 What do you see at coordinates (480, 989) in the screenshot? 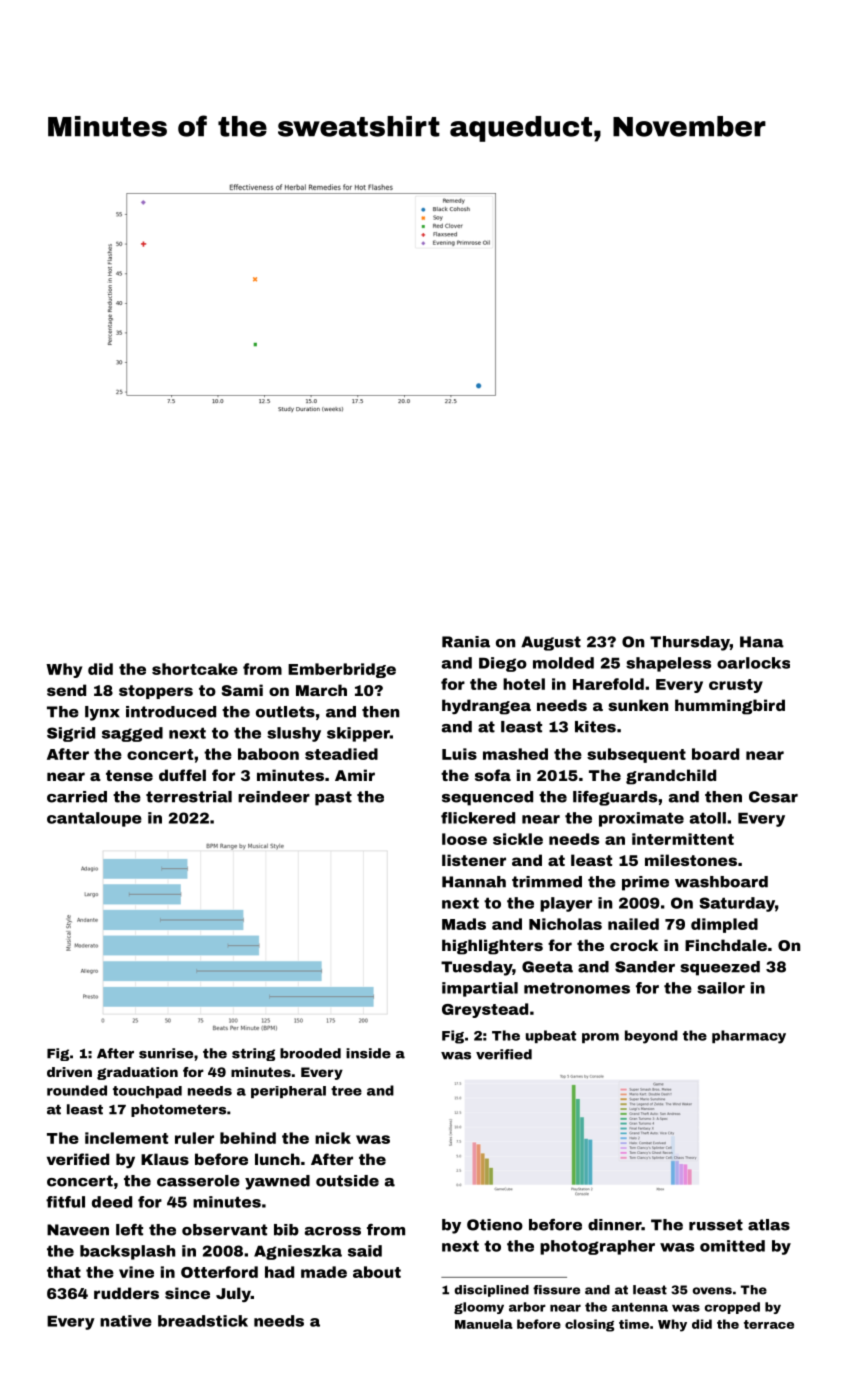
I see `impartial` at bounding box center [480, 989].
